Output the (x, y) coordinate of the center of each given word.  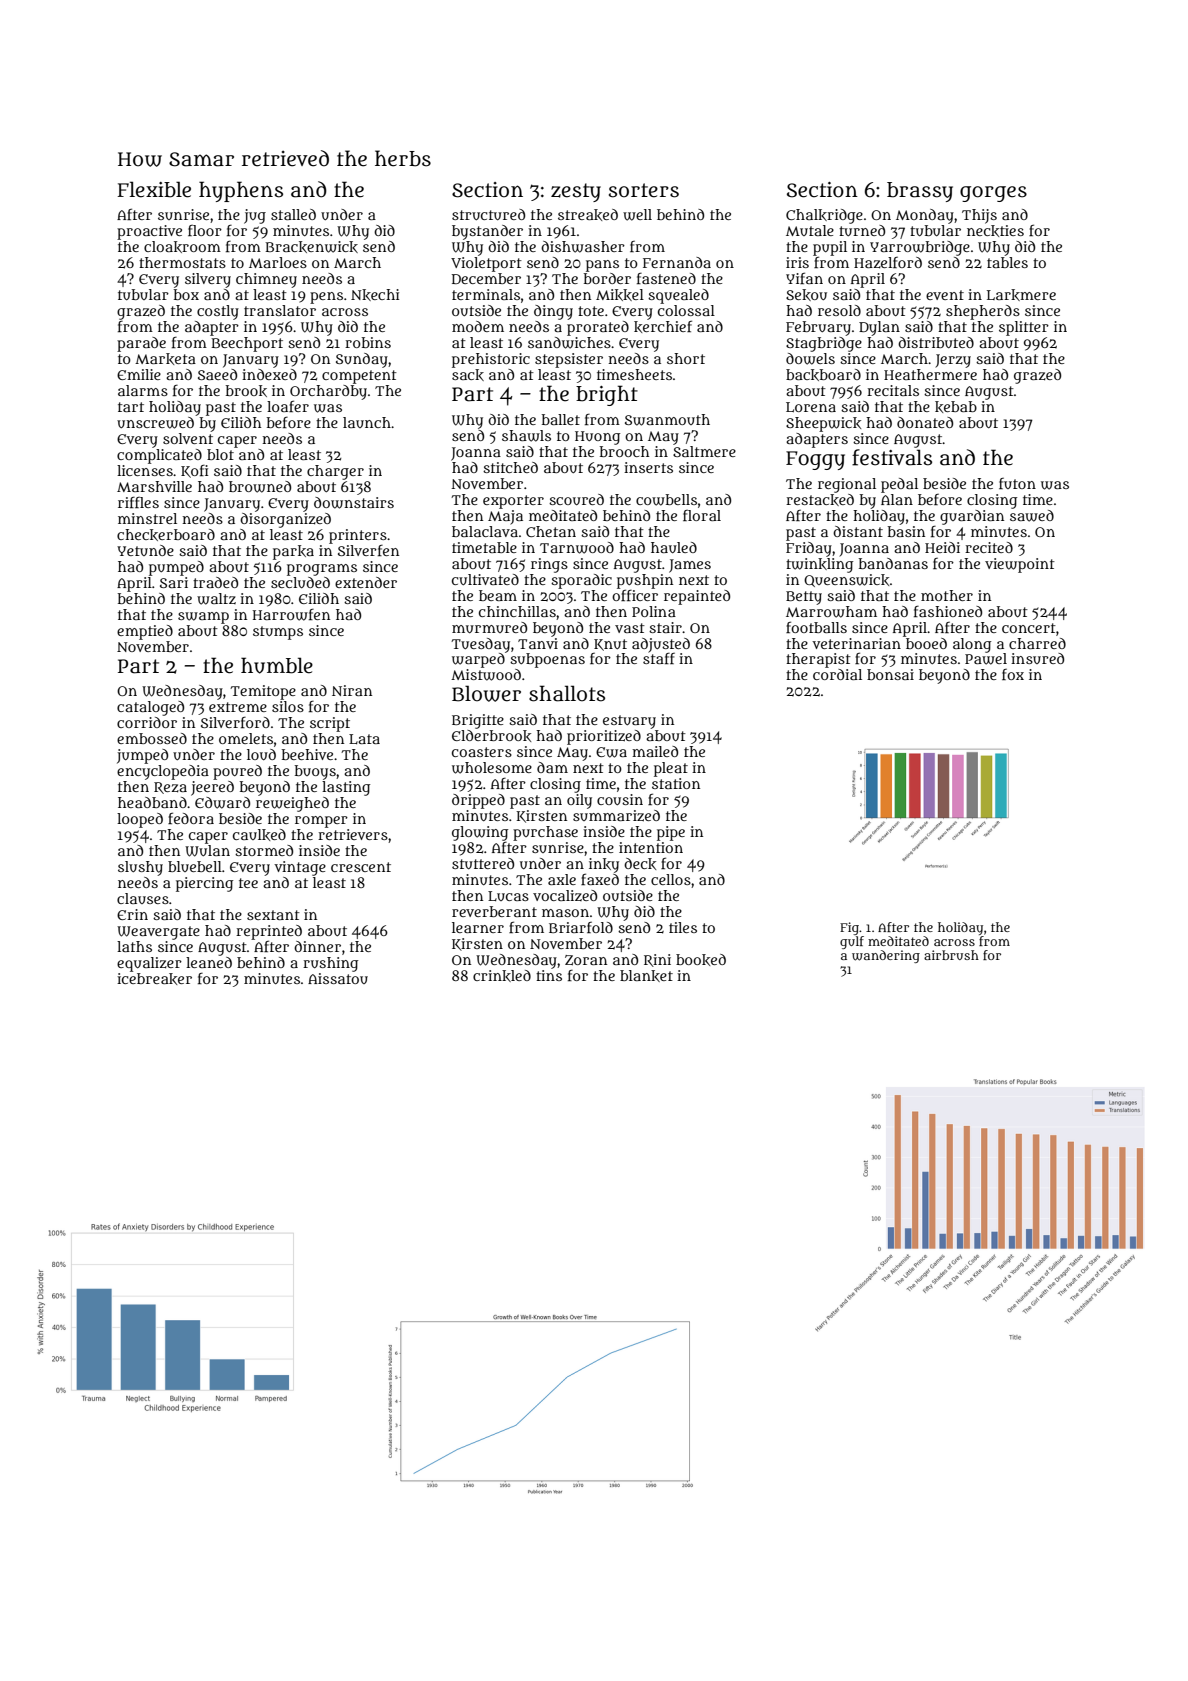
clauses (143, 898)
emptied (145, 632)
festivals (892, 457)
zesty (576, 192)
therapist (818, 660)
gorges (993, 194)
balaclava (485, 531)
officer (635, 595)
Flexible (154, 189)
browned (260, 487)
